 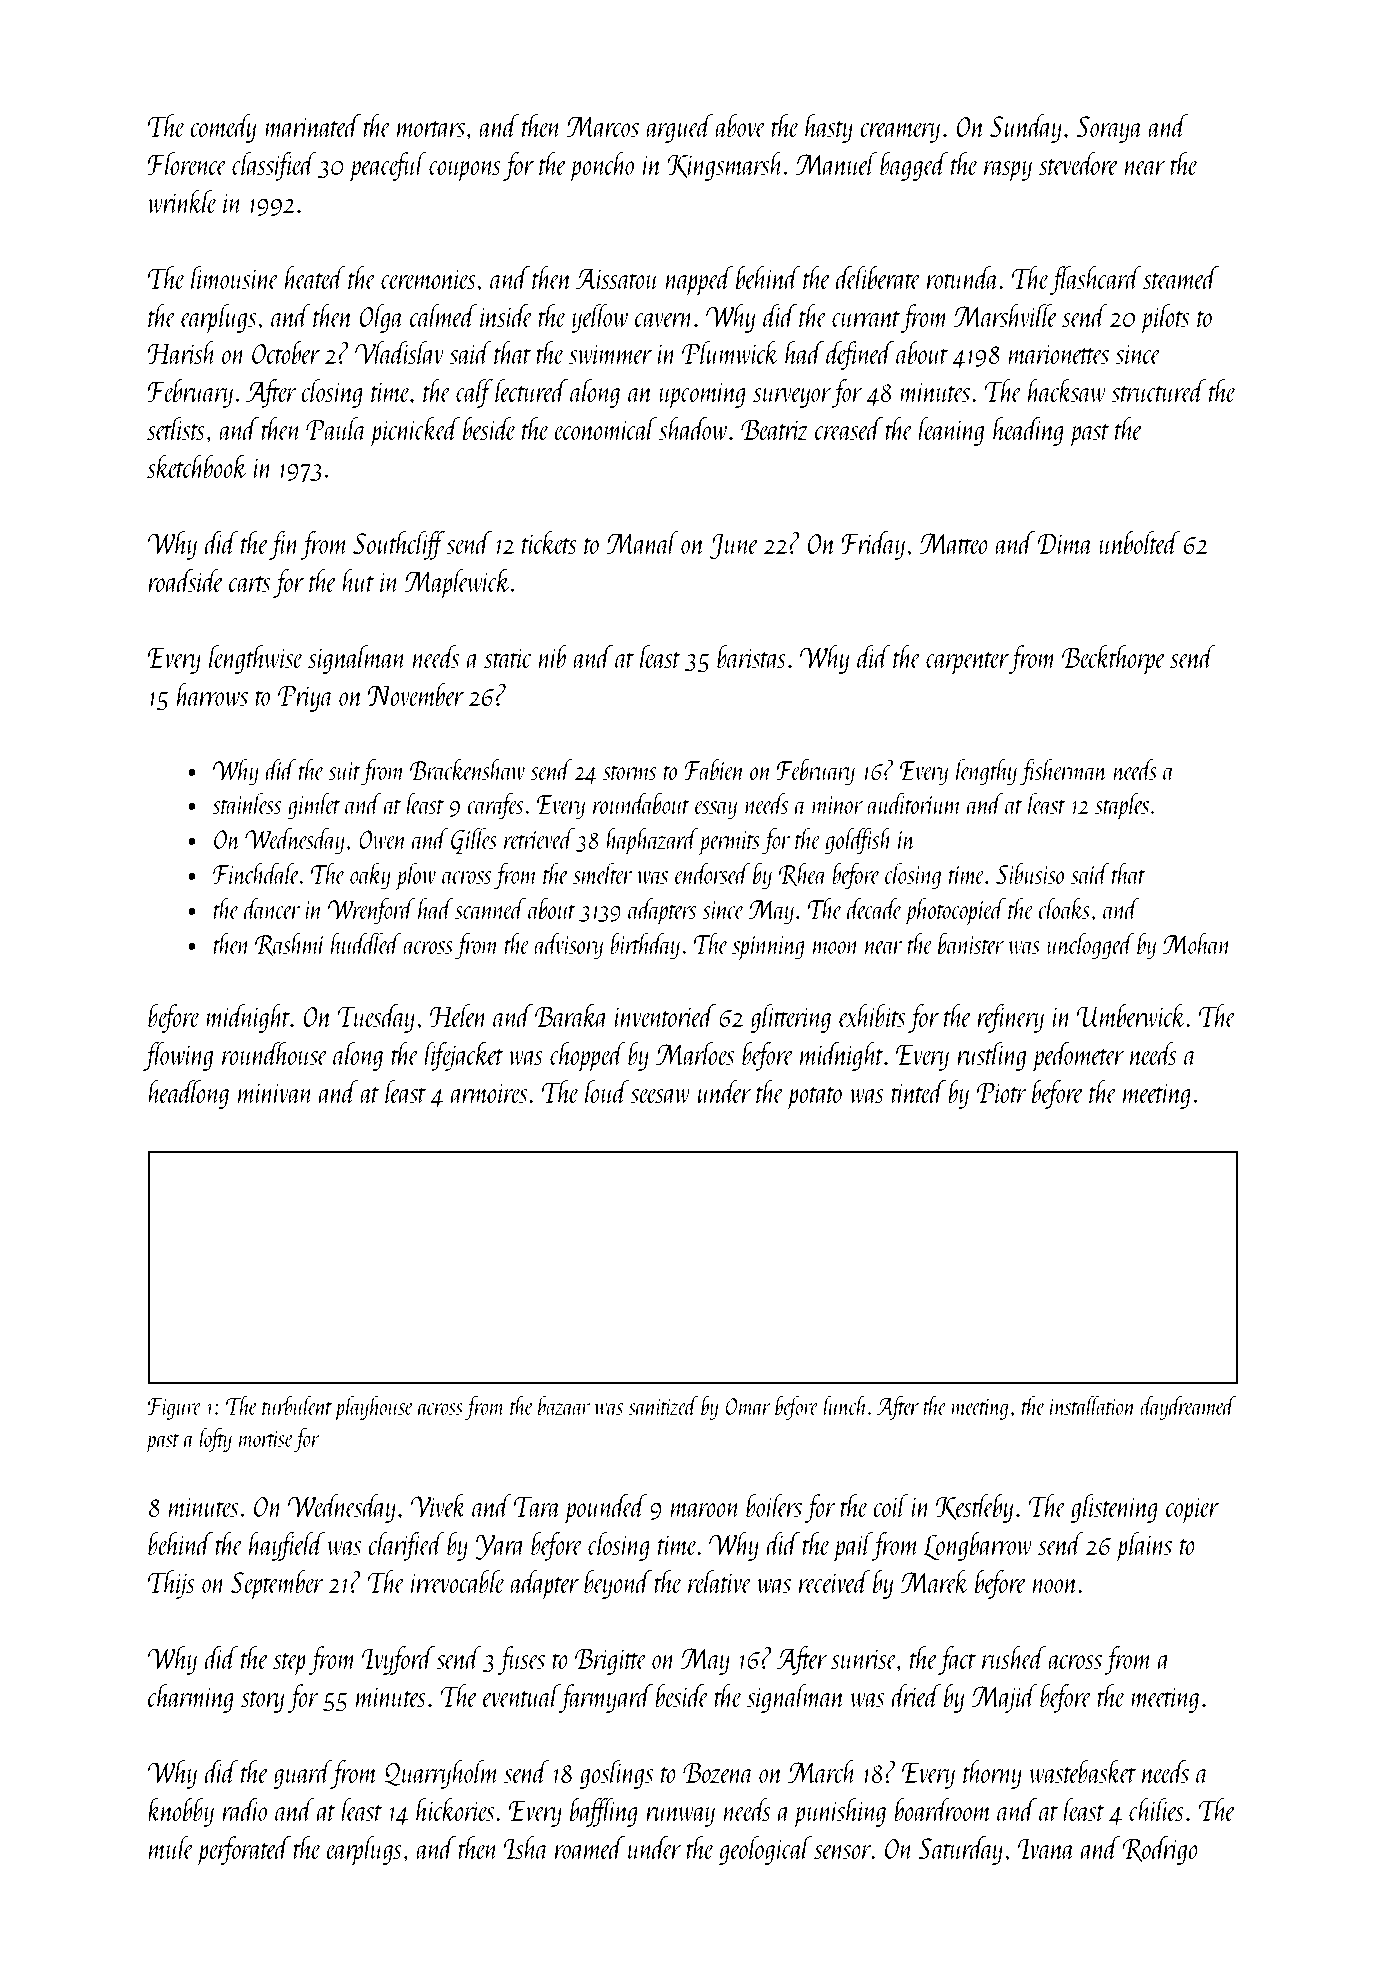 What do you see at coordinates (171, 1847) in the image?
I see `mule` at bounding box center [171, 1847].
